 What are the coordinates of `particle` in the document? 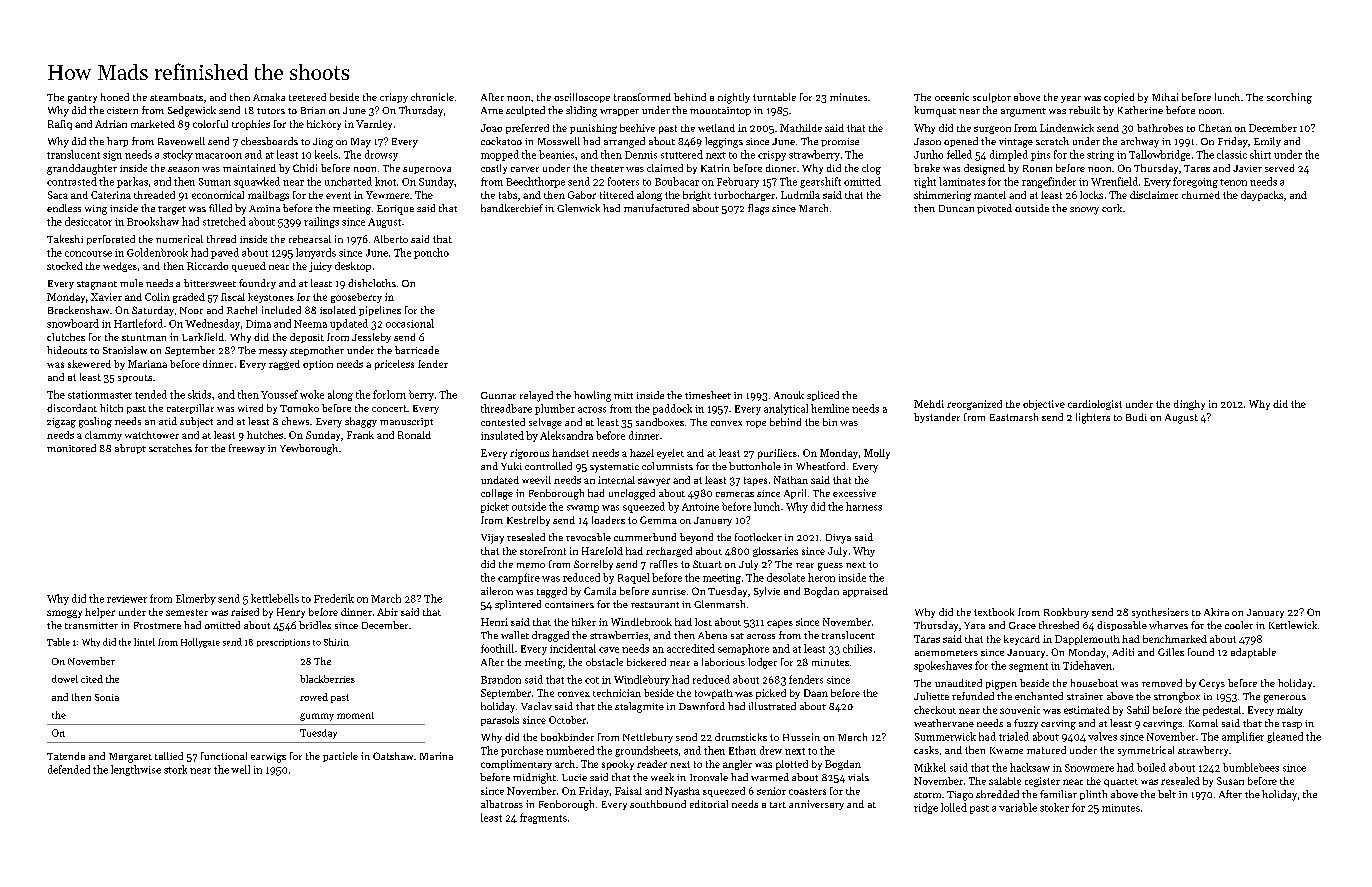 It's located at (340, 757).
